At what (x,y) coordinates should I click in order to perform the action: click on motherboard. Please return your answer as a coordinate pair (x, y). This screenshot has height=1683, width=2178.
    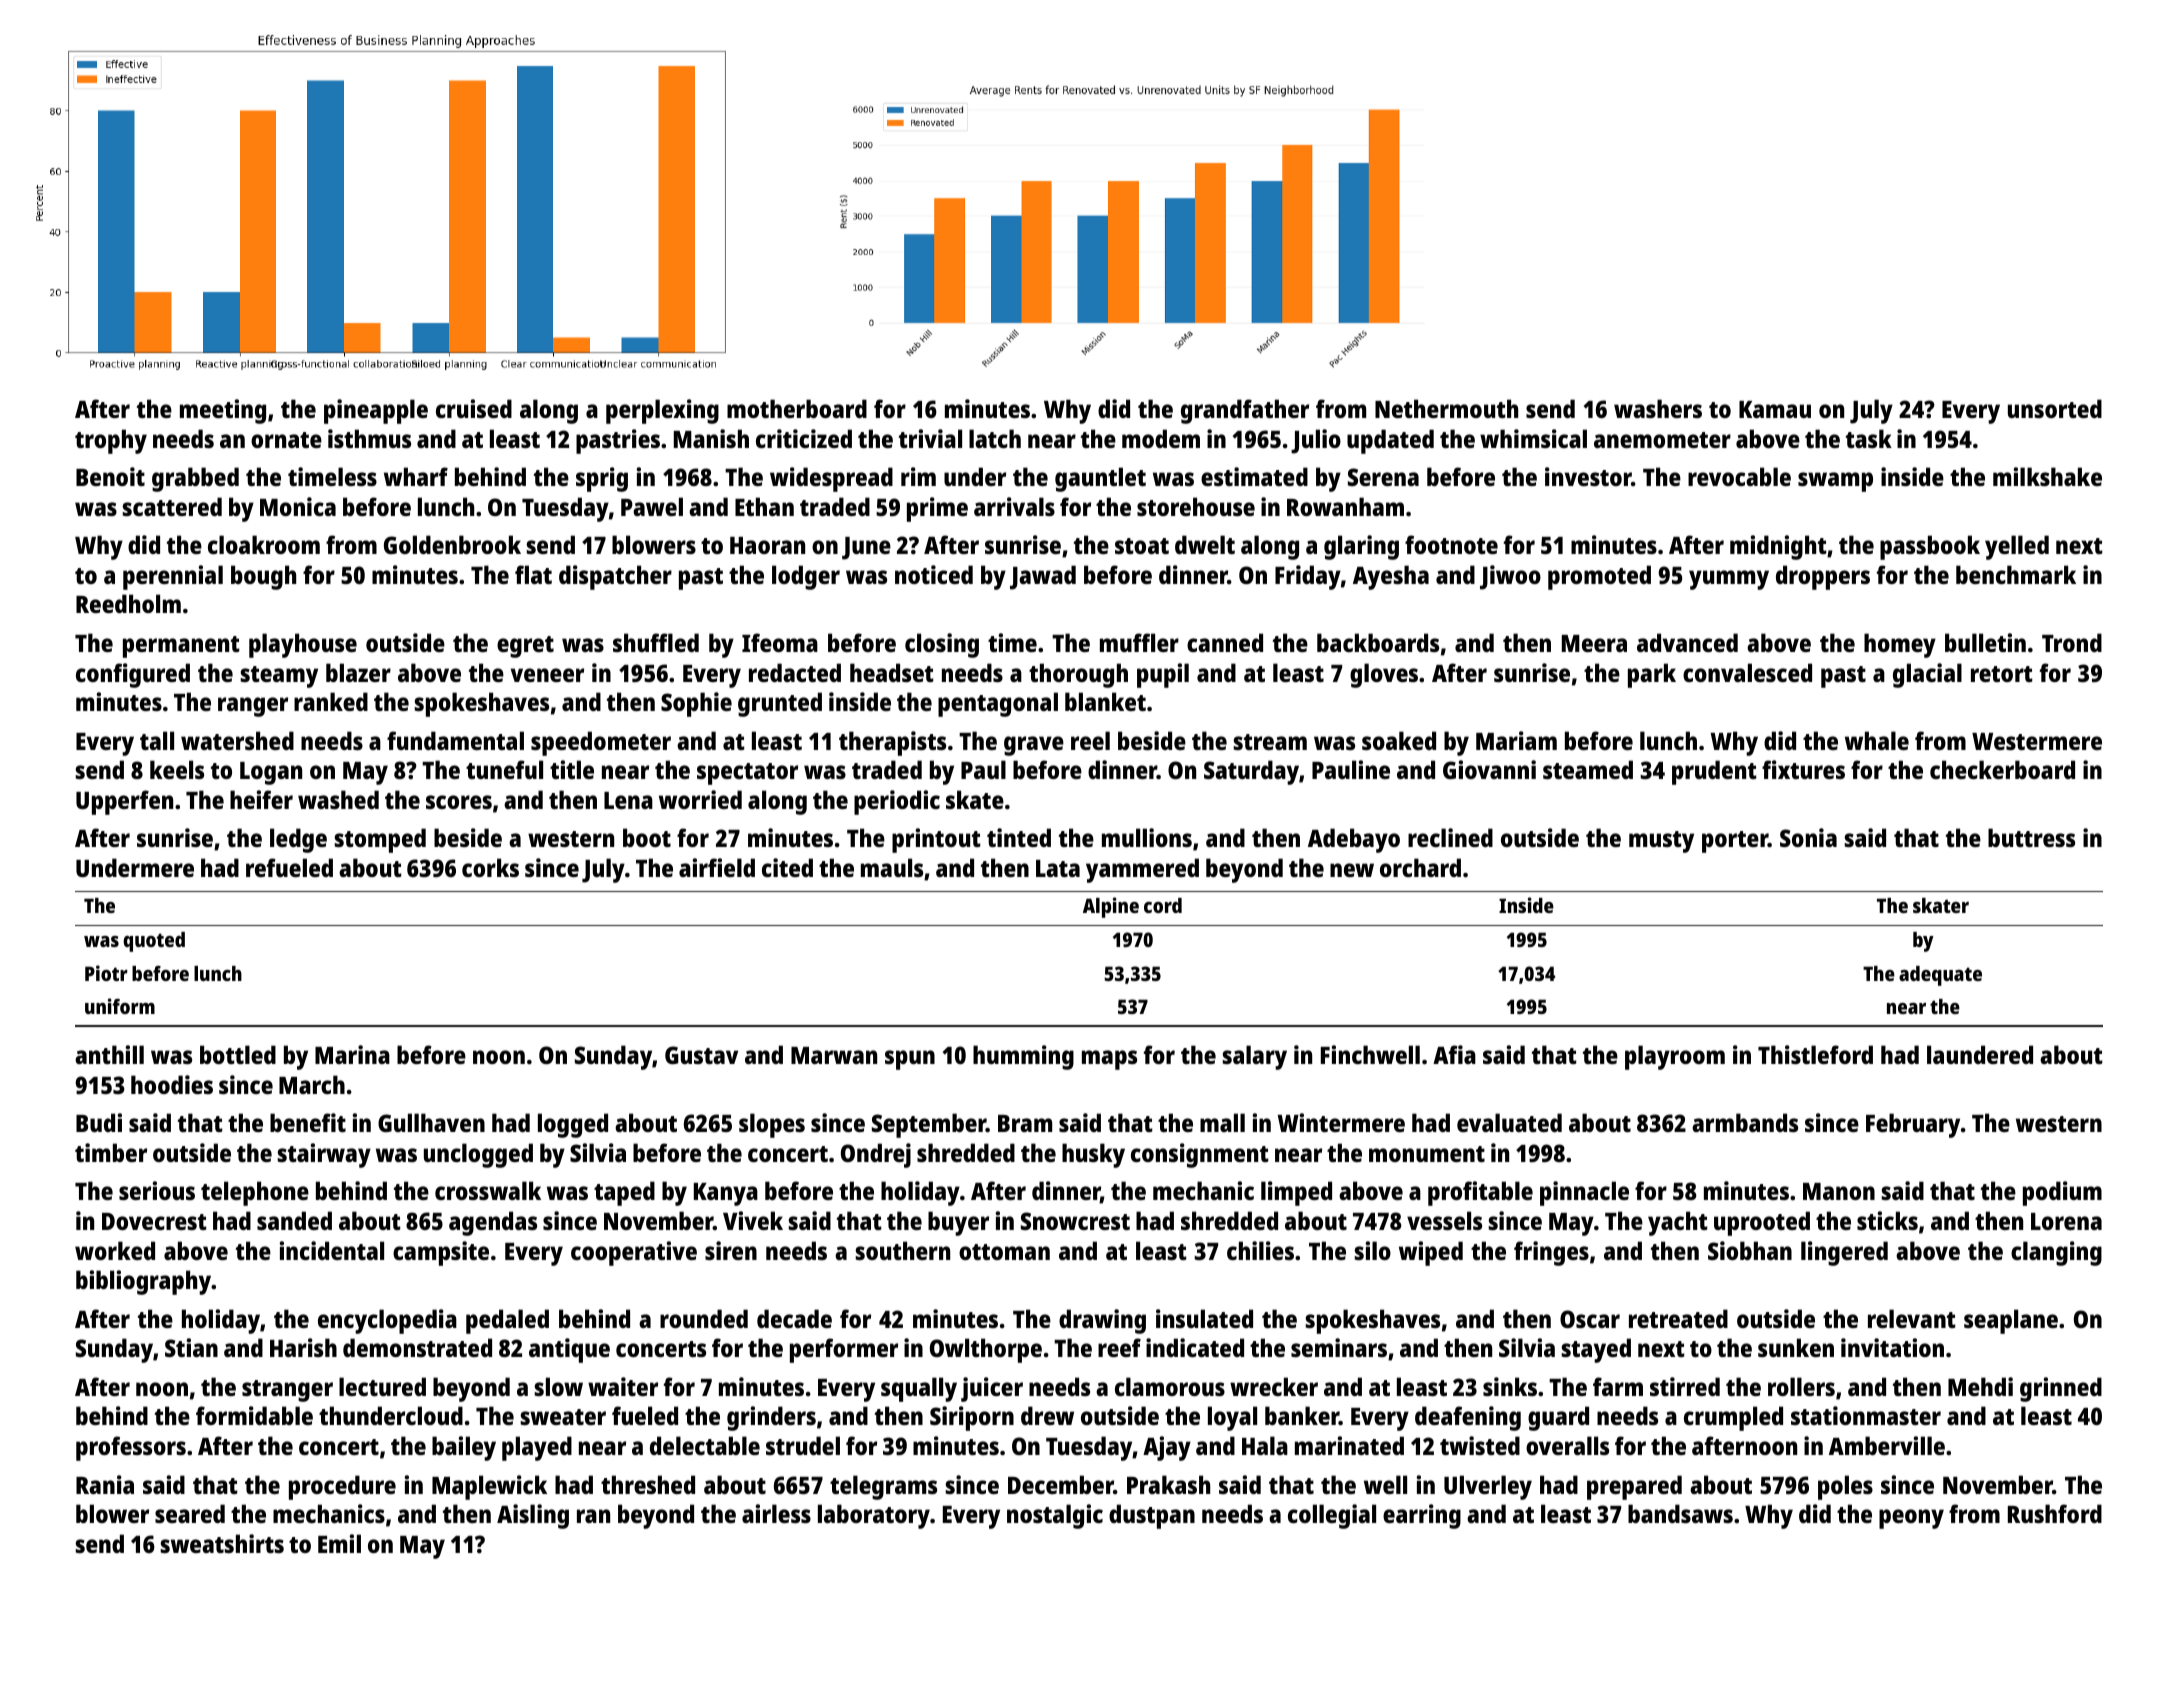
    Looking at the image, I should click on (797, 408).
